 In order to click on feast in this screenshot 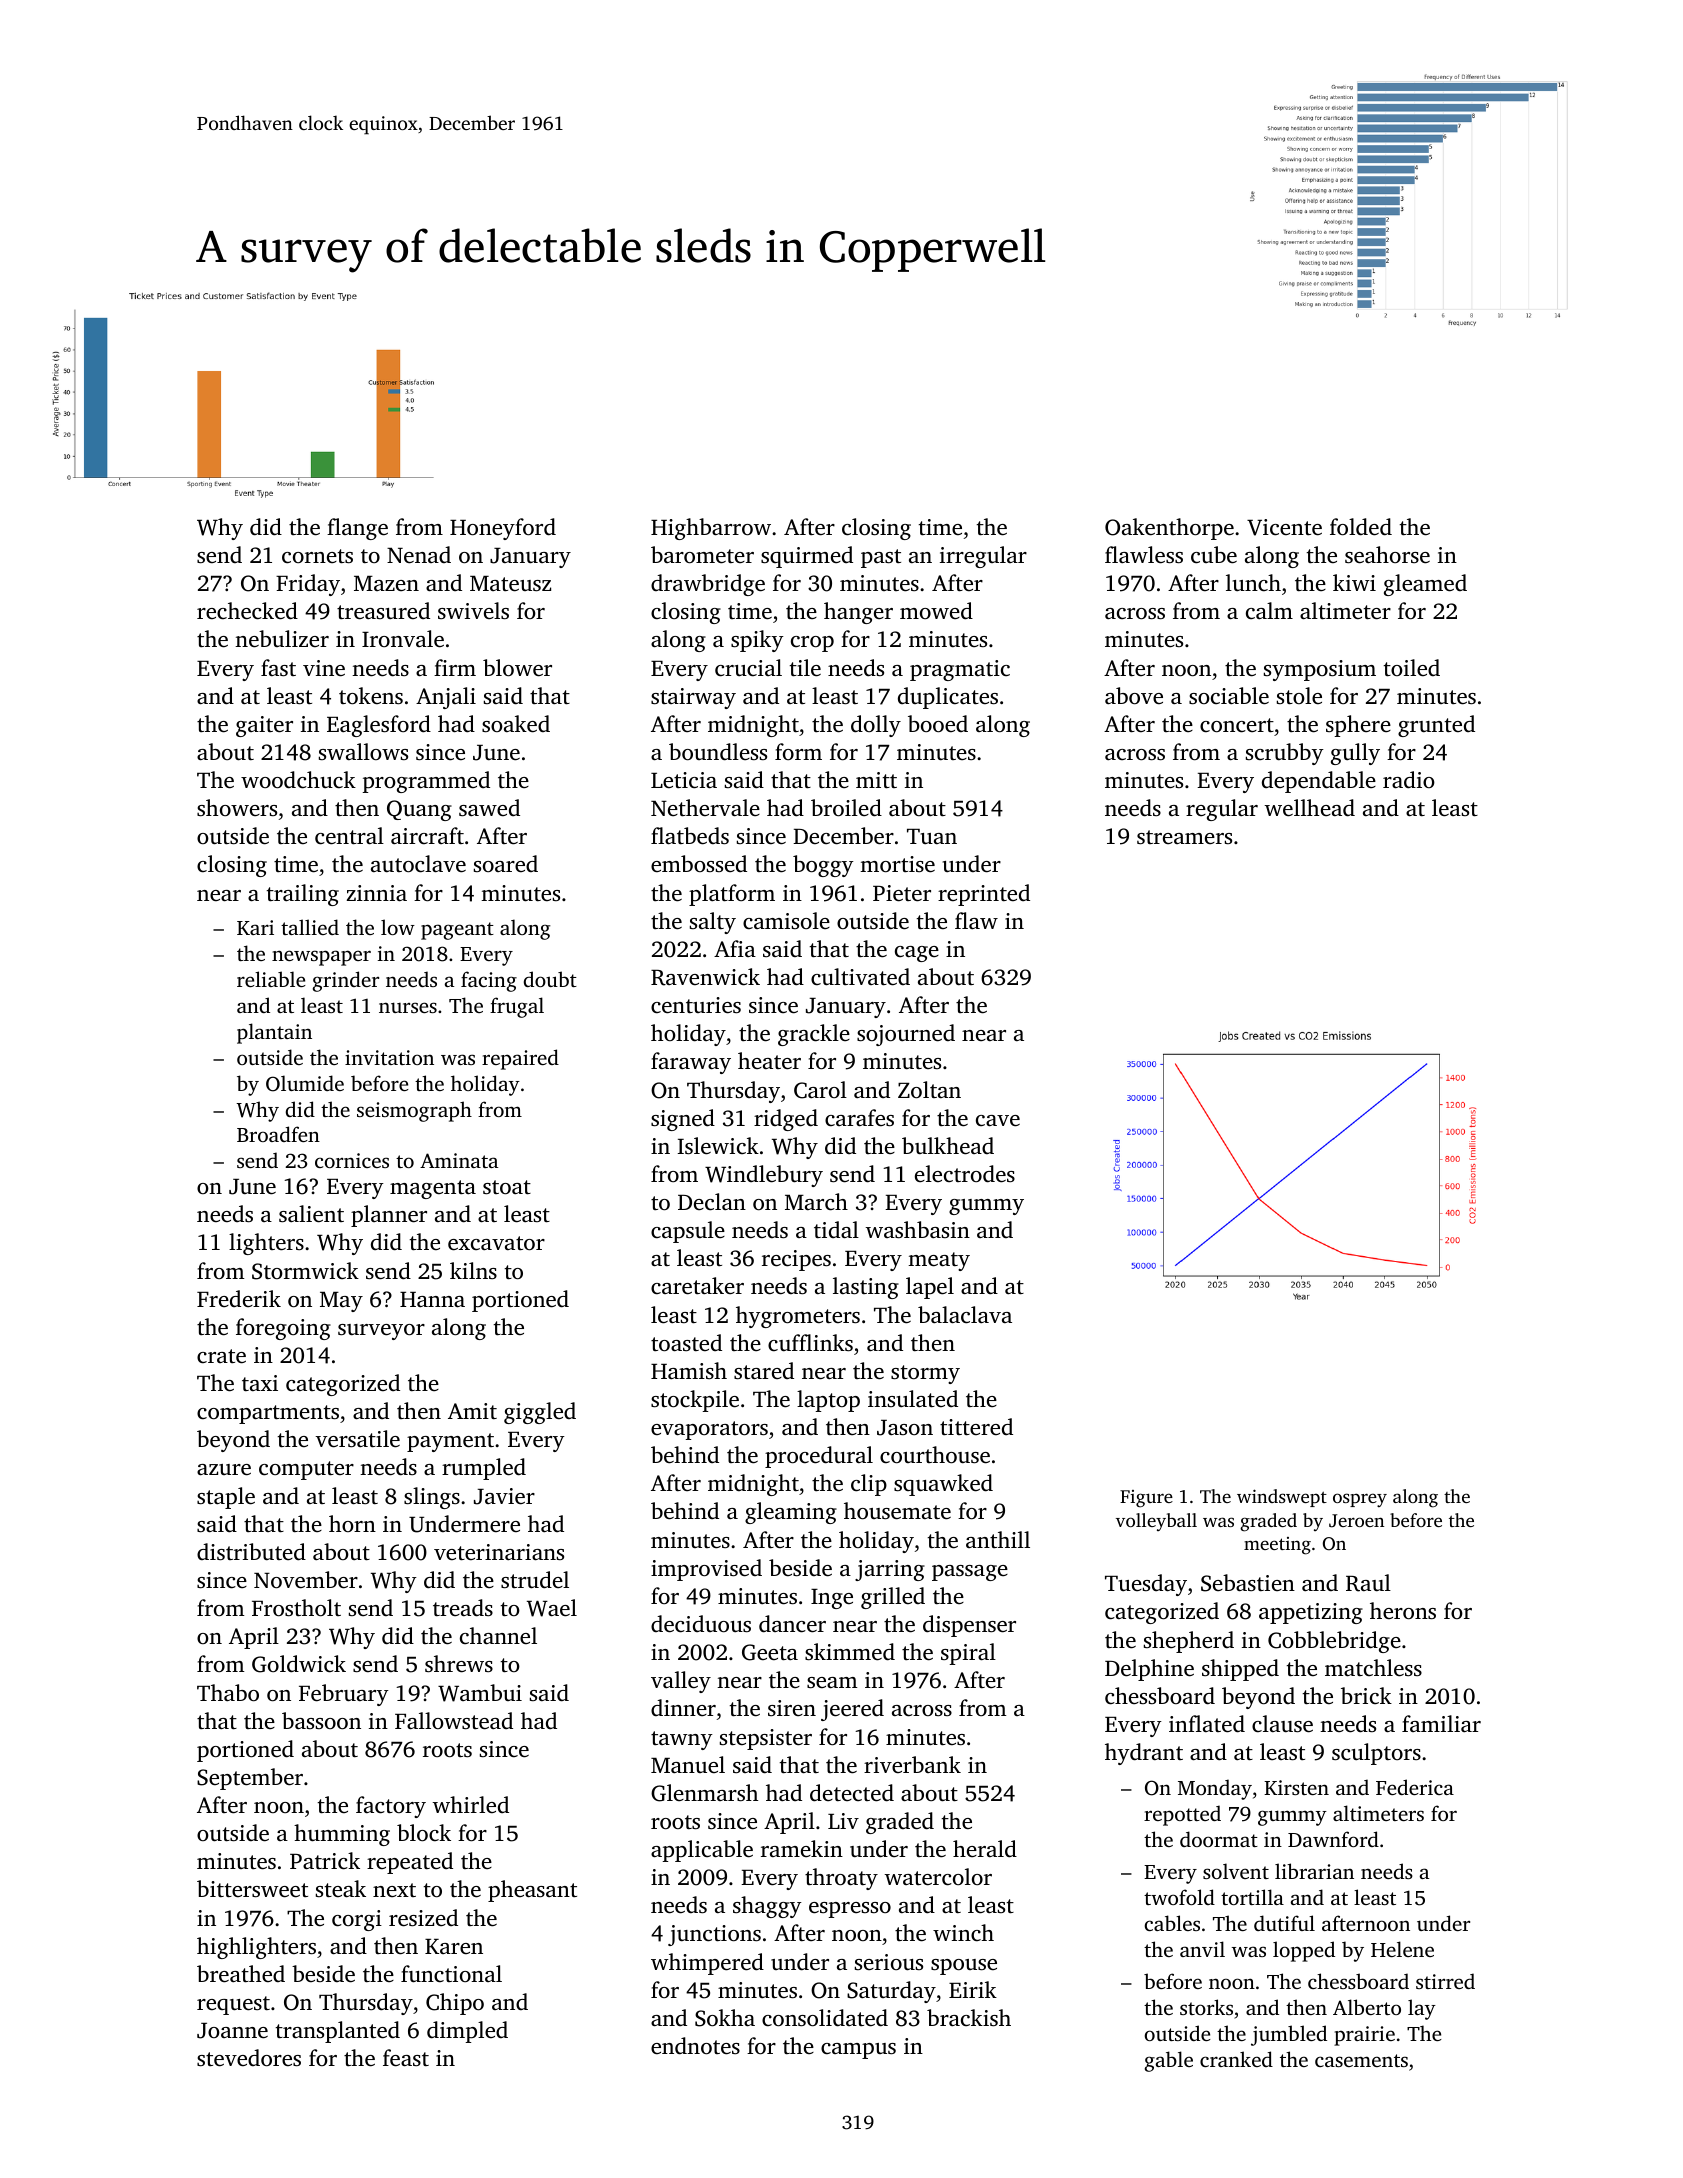, I will do `click(406, 2058)`.
